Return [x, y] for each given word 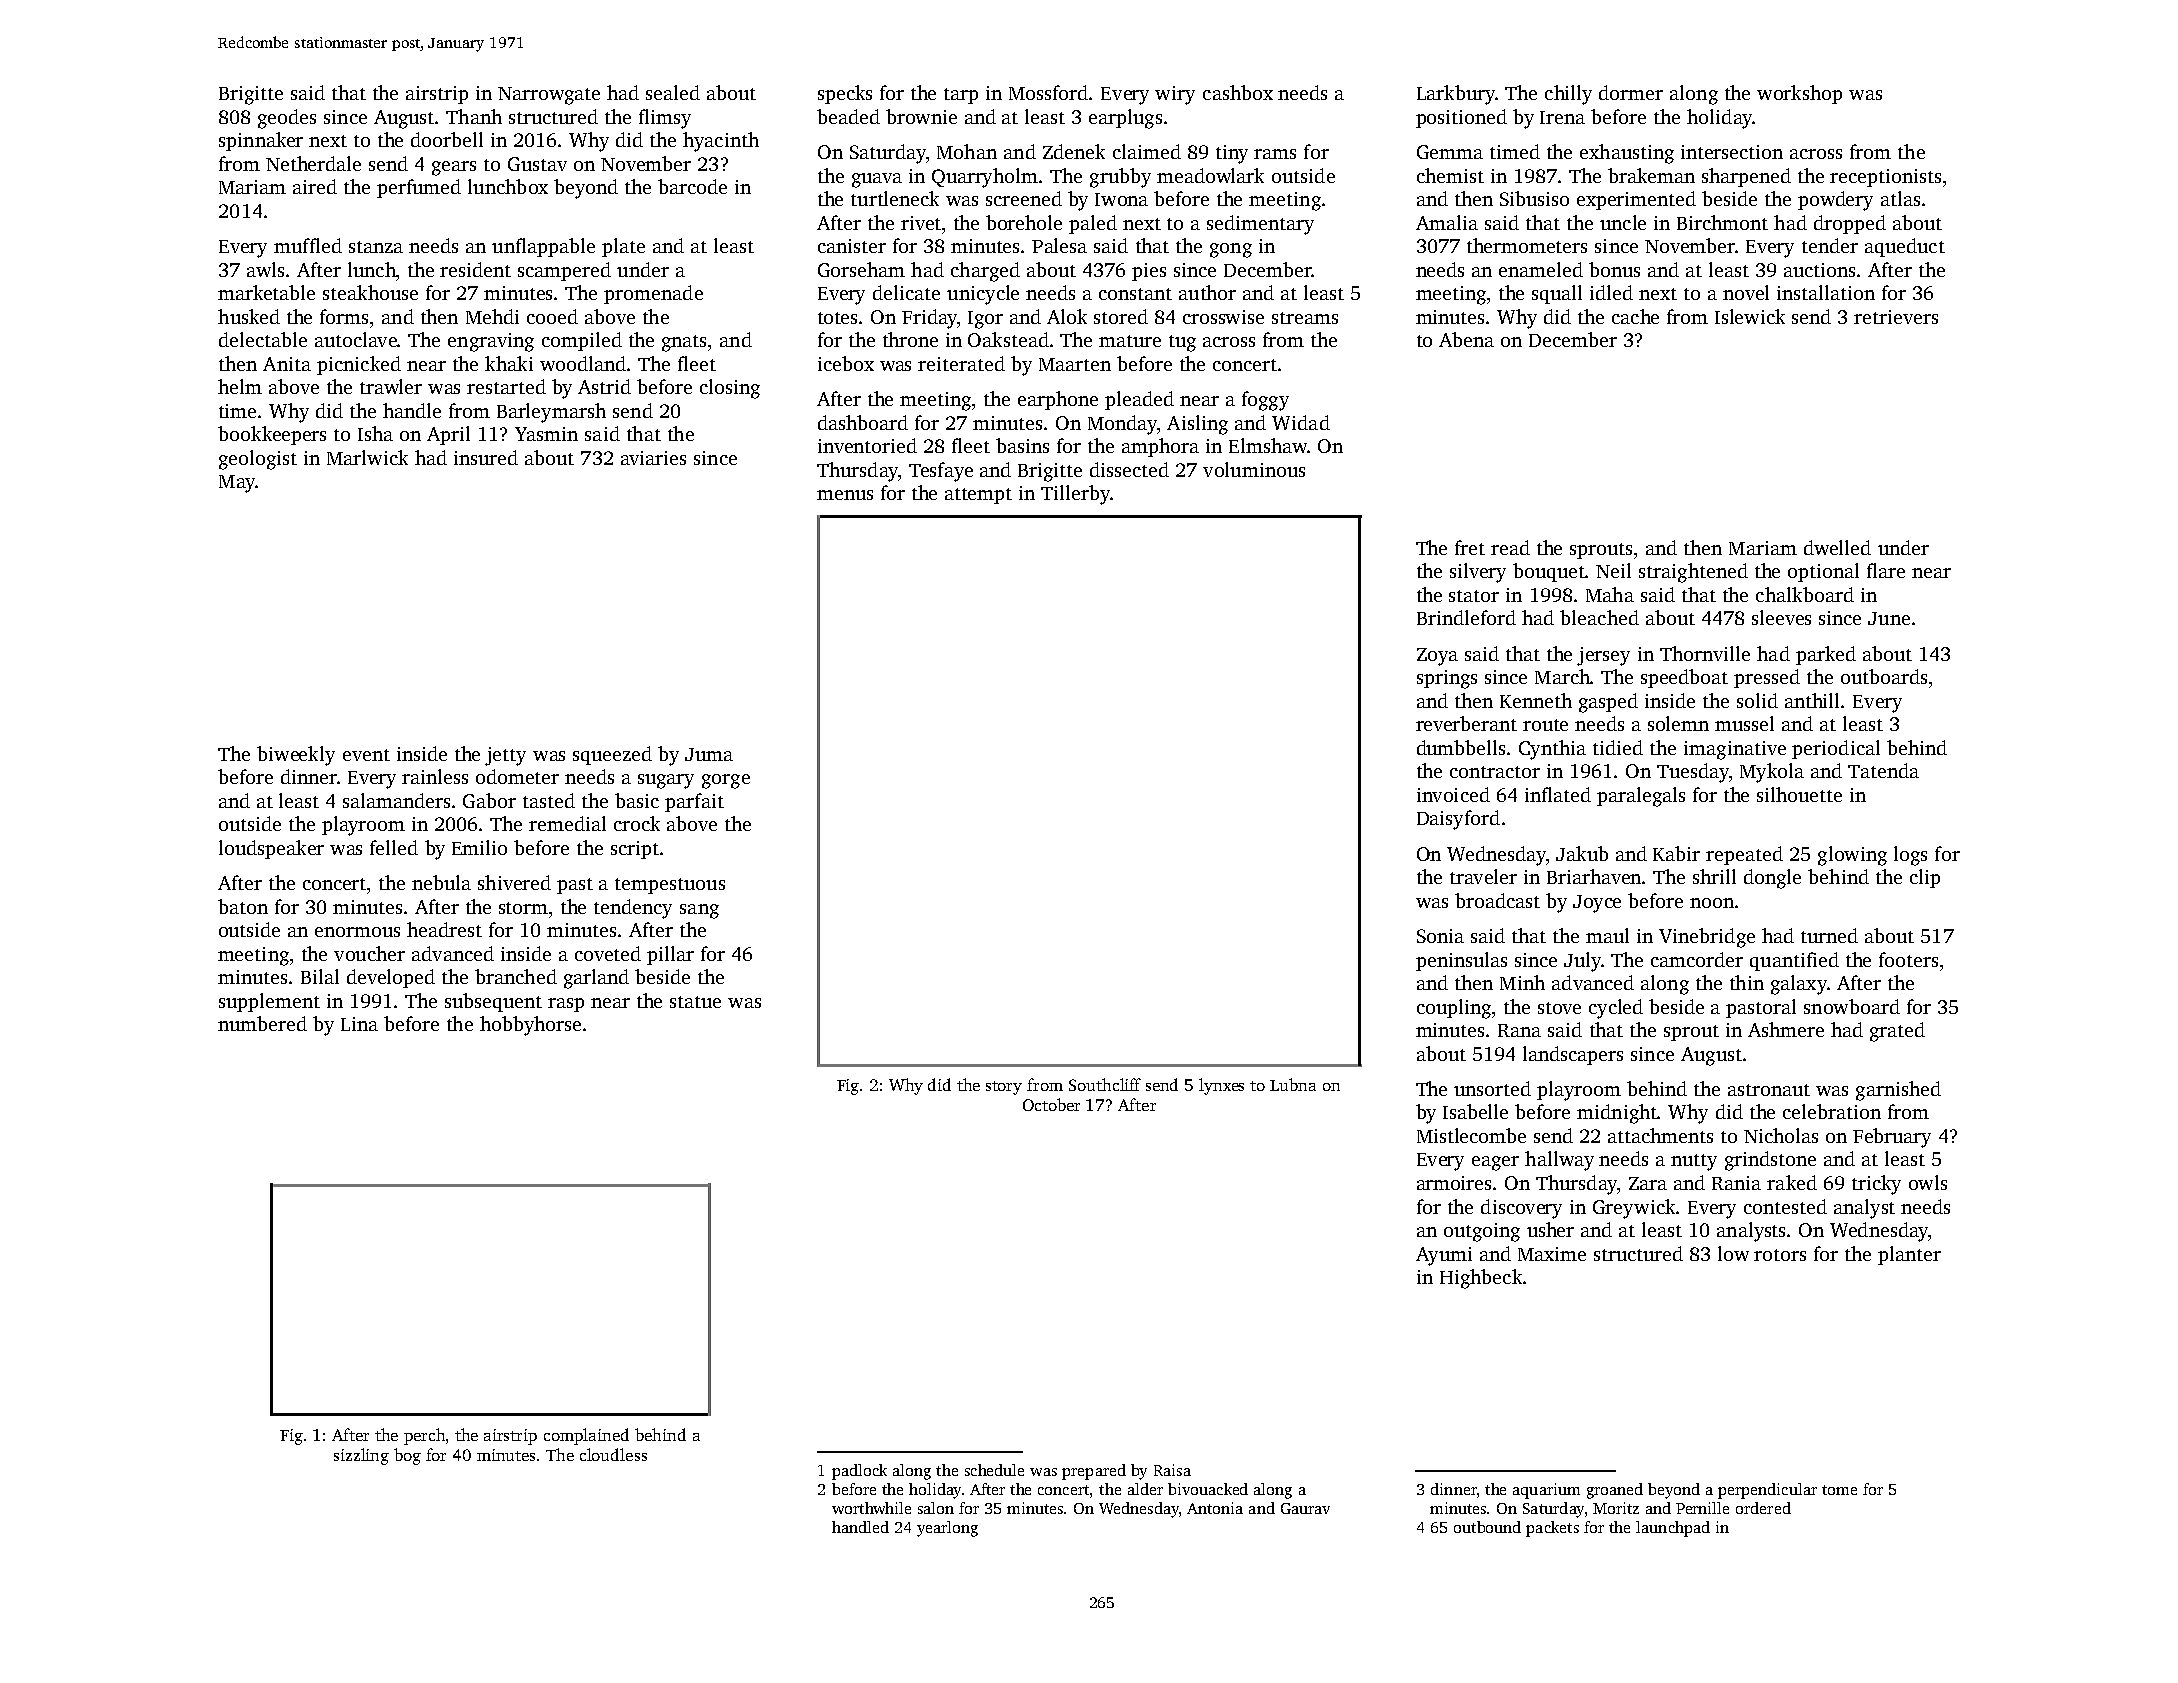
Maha [1610, 594]
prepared [1094, 1472]
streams [1305, 318]
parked [1826, 655]
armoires [1454, 1183]
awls [265, 269]
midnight [1617, 1114]
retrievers [1896, 317]
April [448, 435]
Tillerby [1075, 495]
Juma [709, 754]
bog [407, 1456]
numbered [262, 1023]
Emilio [479, 847]
